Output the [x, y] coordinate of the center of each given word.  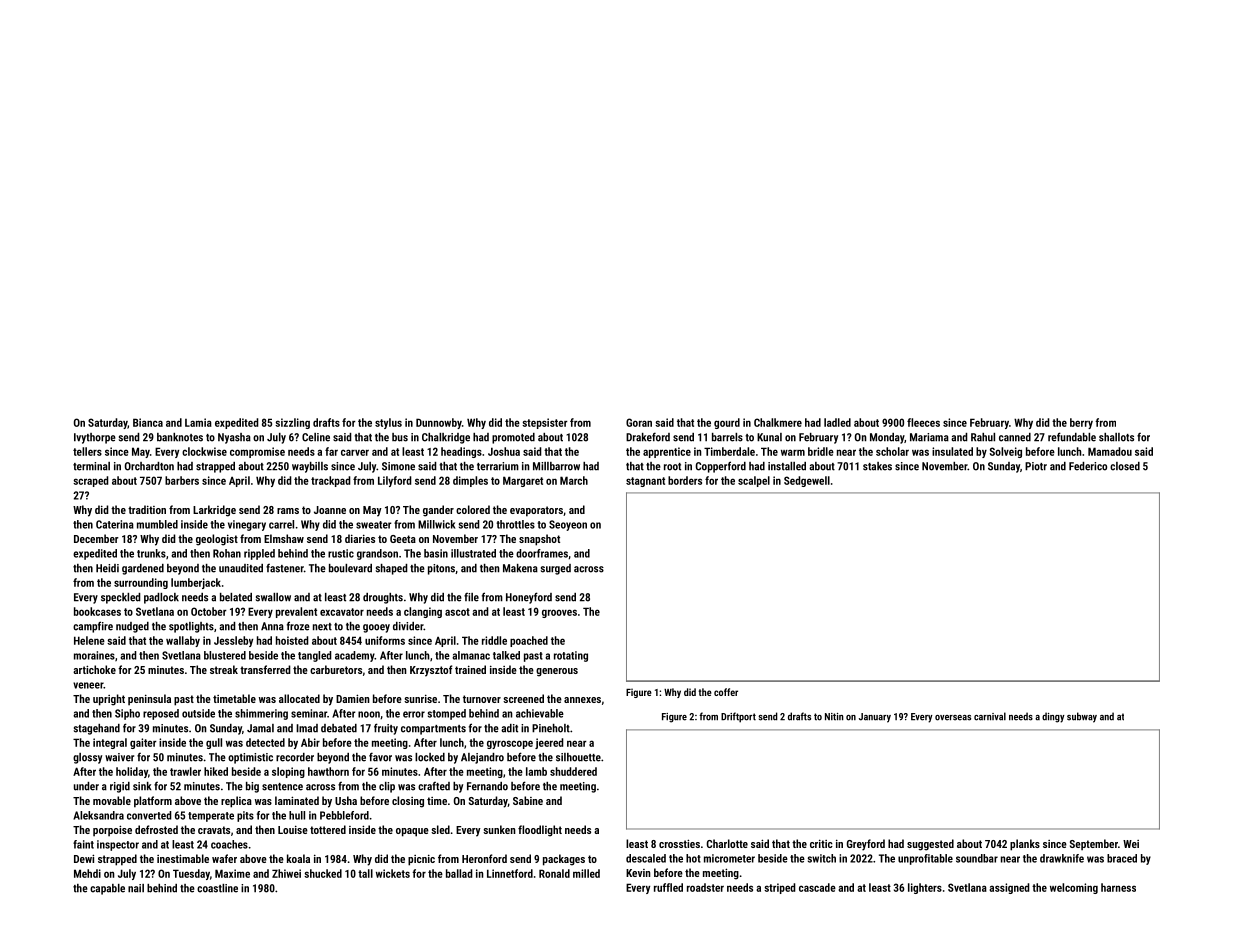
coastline [217, 888]
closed [1125, 466]
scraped [91, 481]
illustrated [473, 553]
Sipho [127, 714]
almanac [471, 655]
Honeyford [529, 598]
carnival [990, 716]
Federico [1088, 466]
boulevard [350, 568]
